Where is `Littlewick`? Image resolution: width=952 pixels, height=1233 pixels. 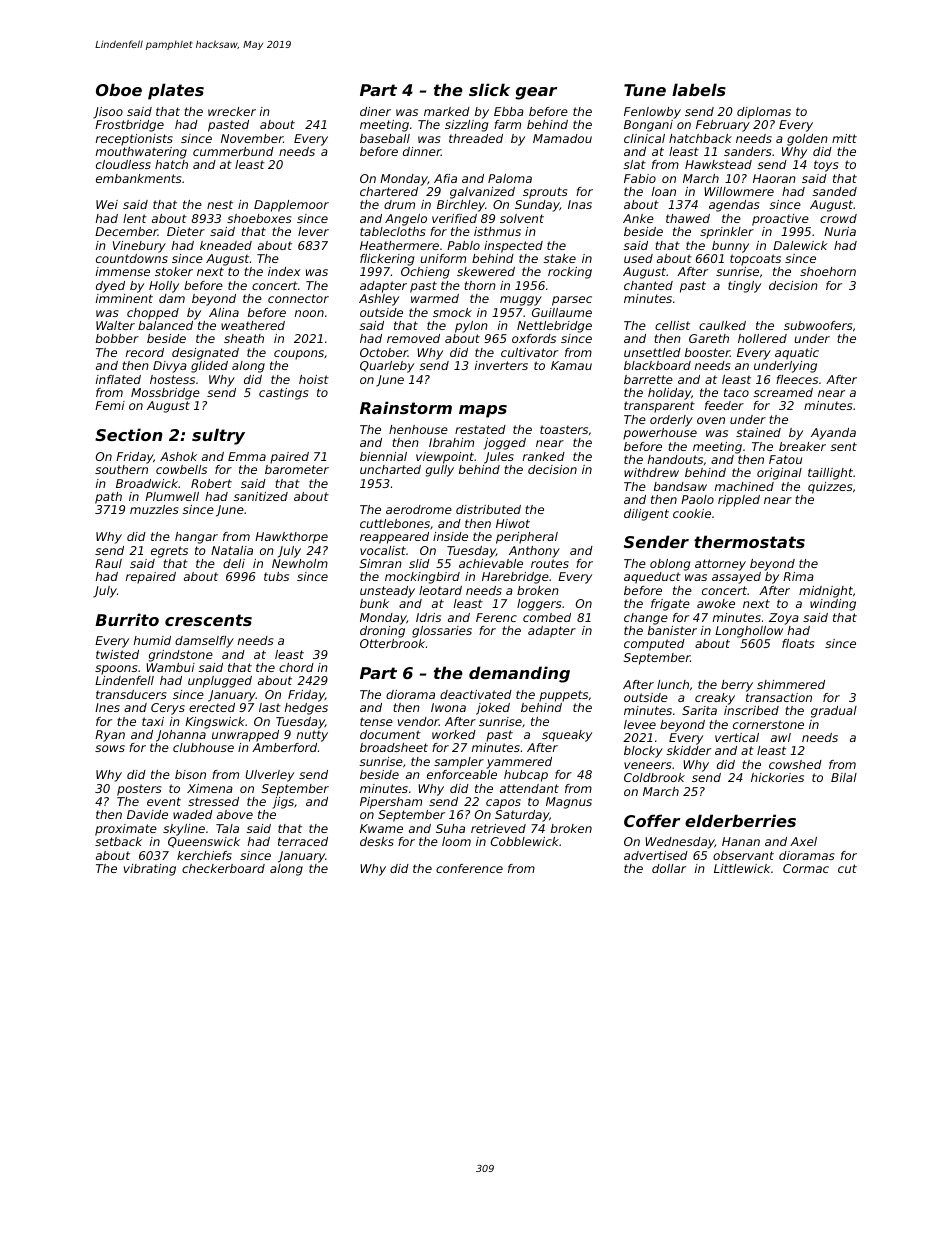
Littlewick is located at coordinates (742, 868).
